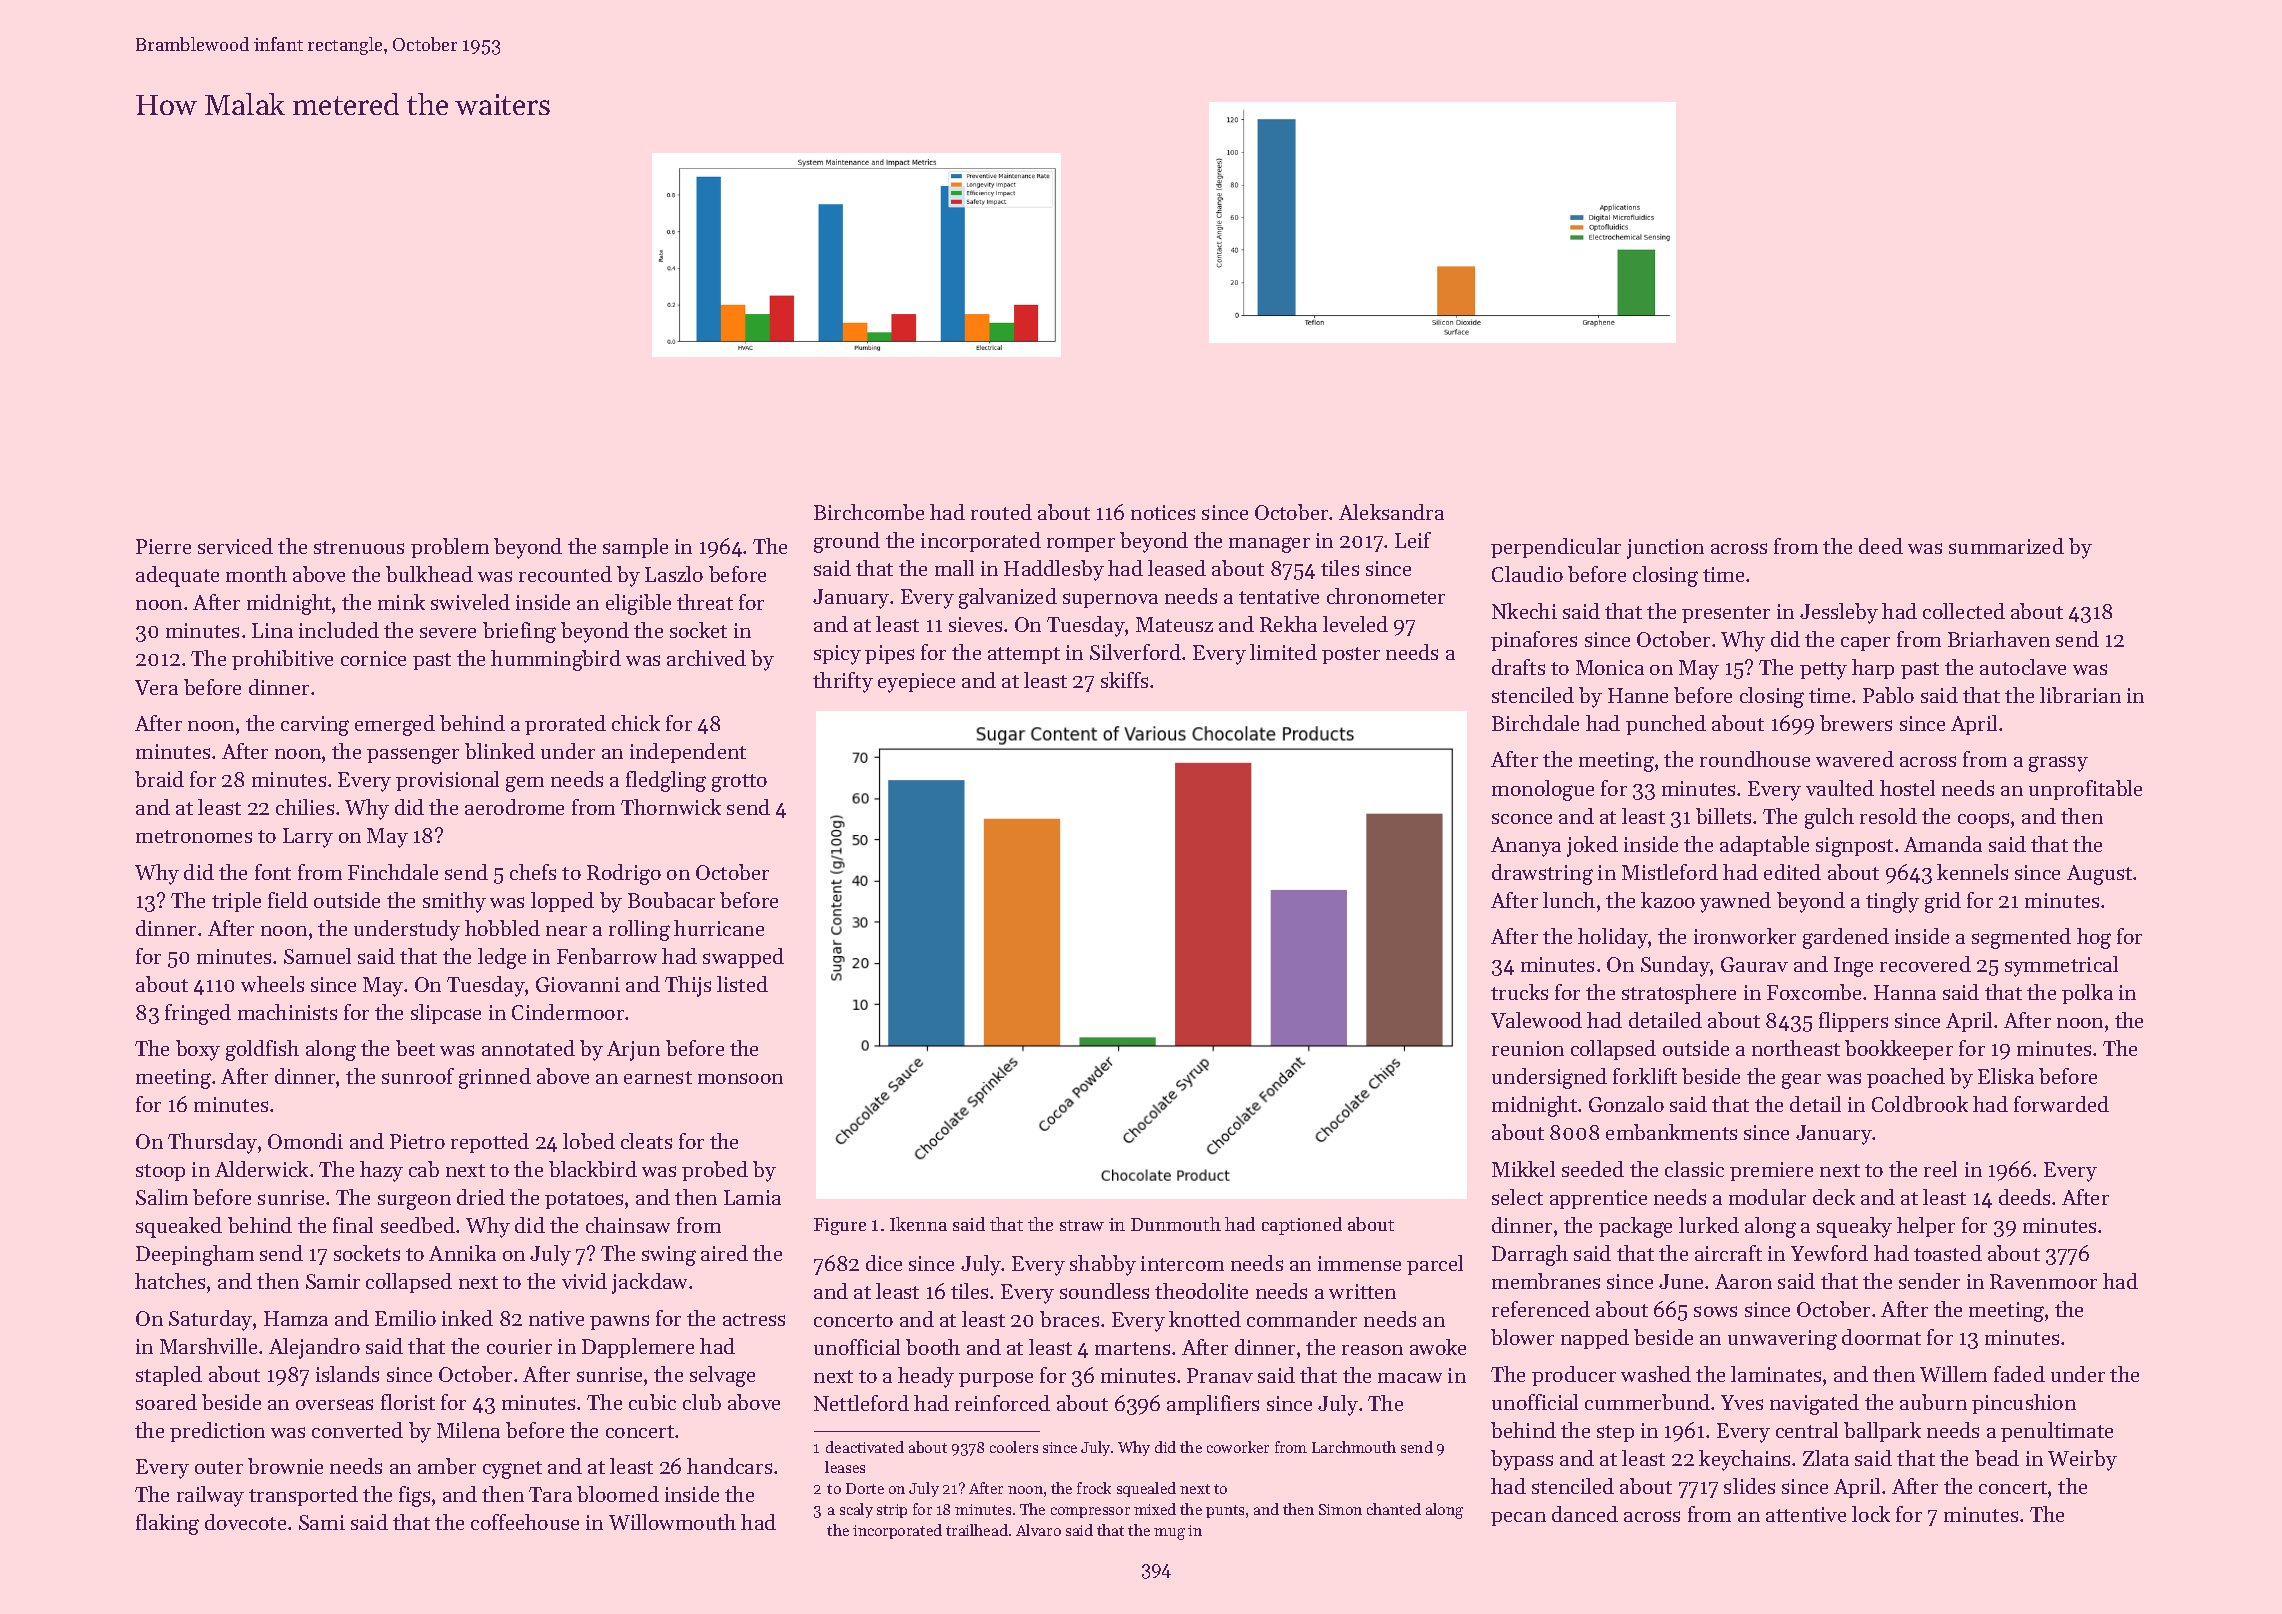 Image resolution: width=2282 pixels, height=1614 pixels. Describe the element at coordinates (1008, 598) in the screenshot. I see `galvanized` at that location.
